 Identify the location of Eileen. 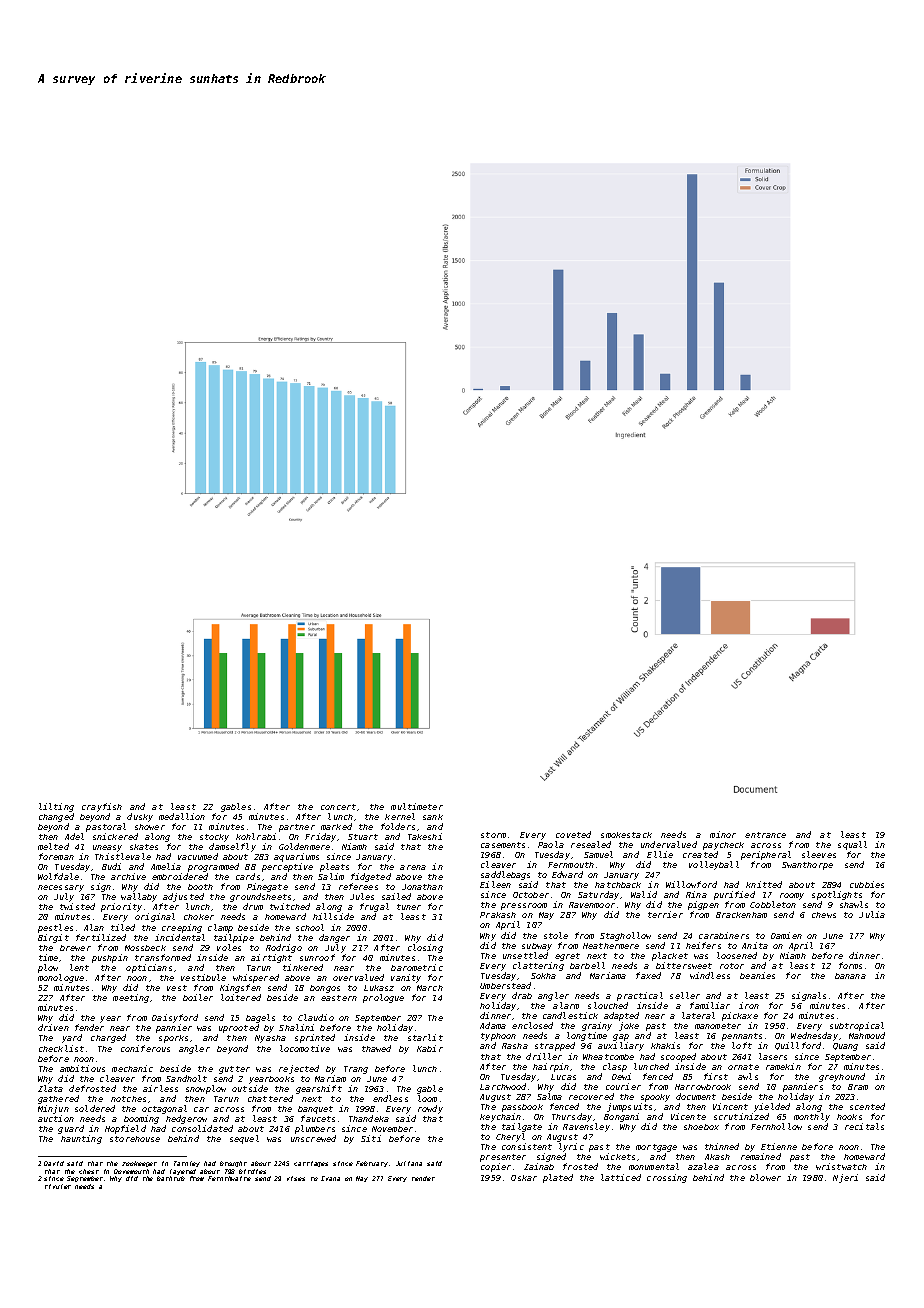
(495, 884).
